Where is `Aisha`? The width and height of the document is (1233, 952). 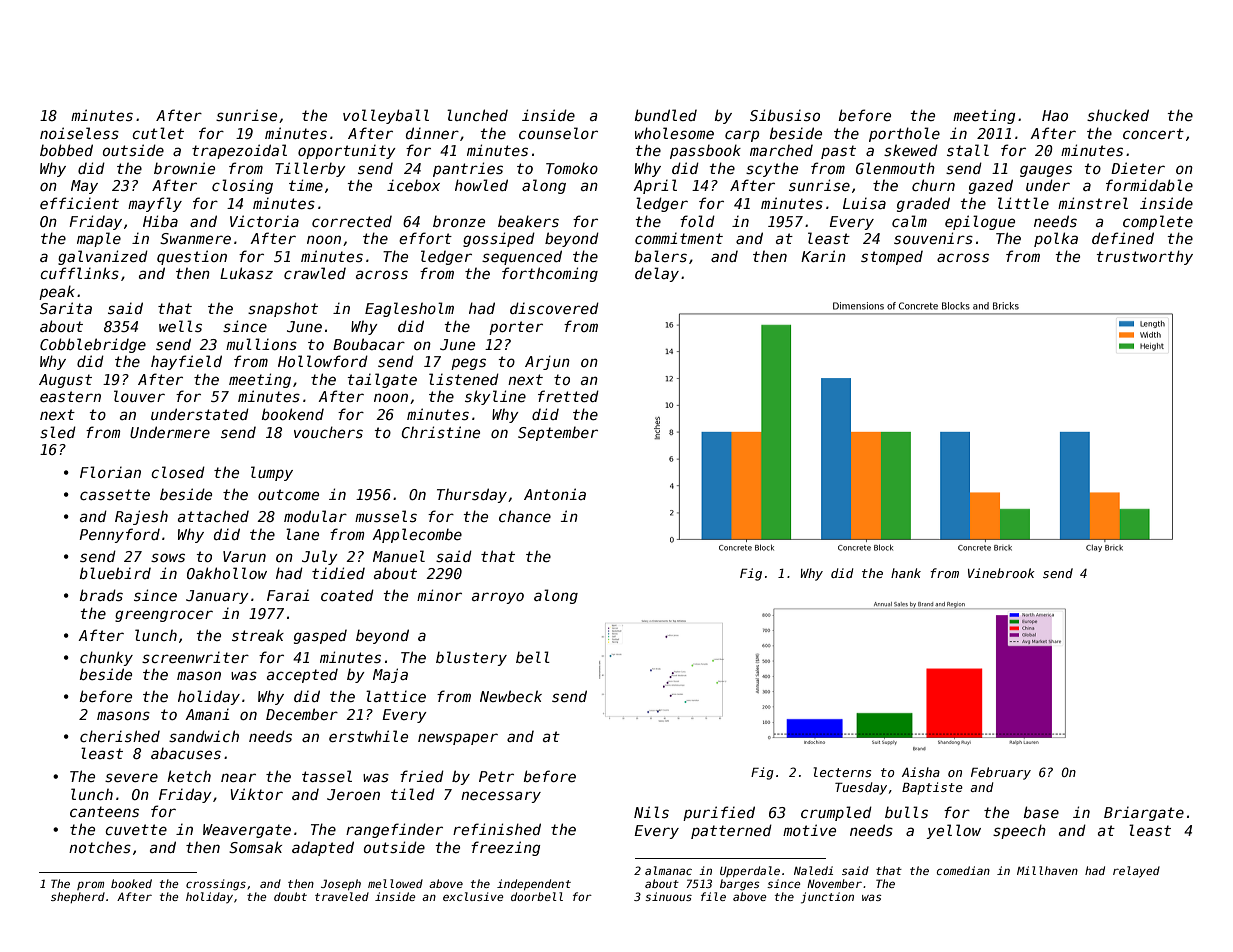 Aisha is located at coordinates (921, 772).
